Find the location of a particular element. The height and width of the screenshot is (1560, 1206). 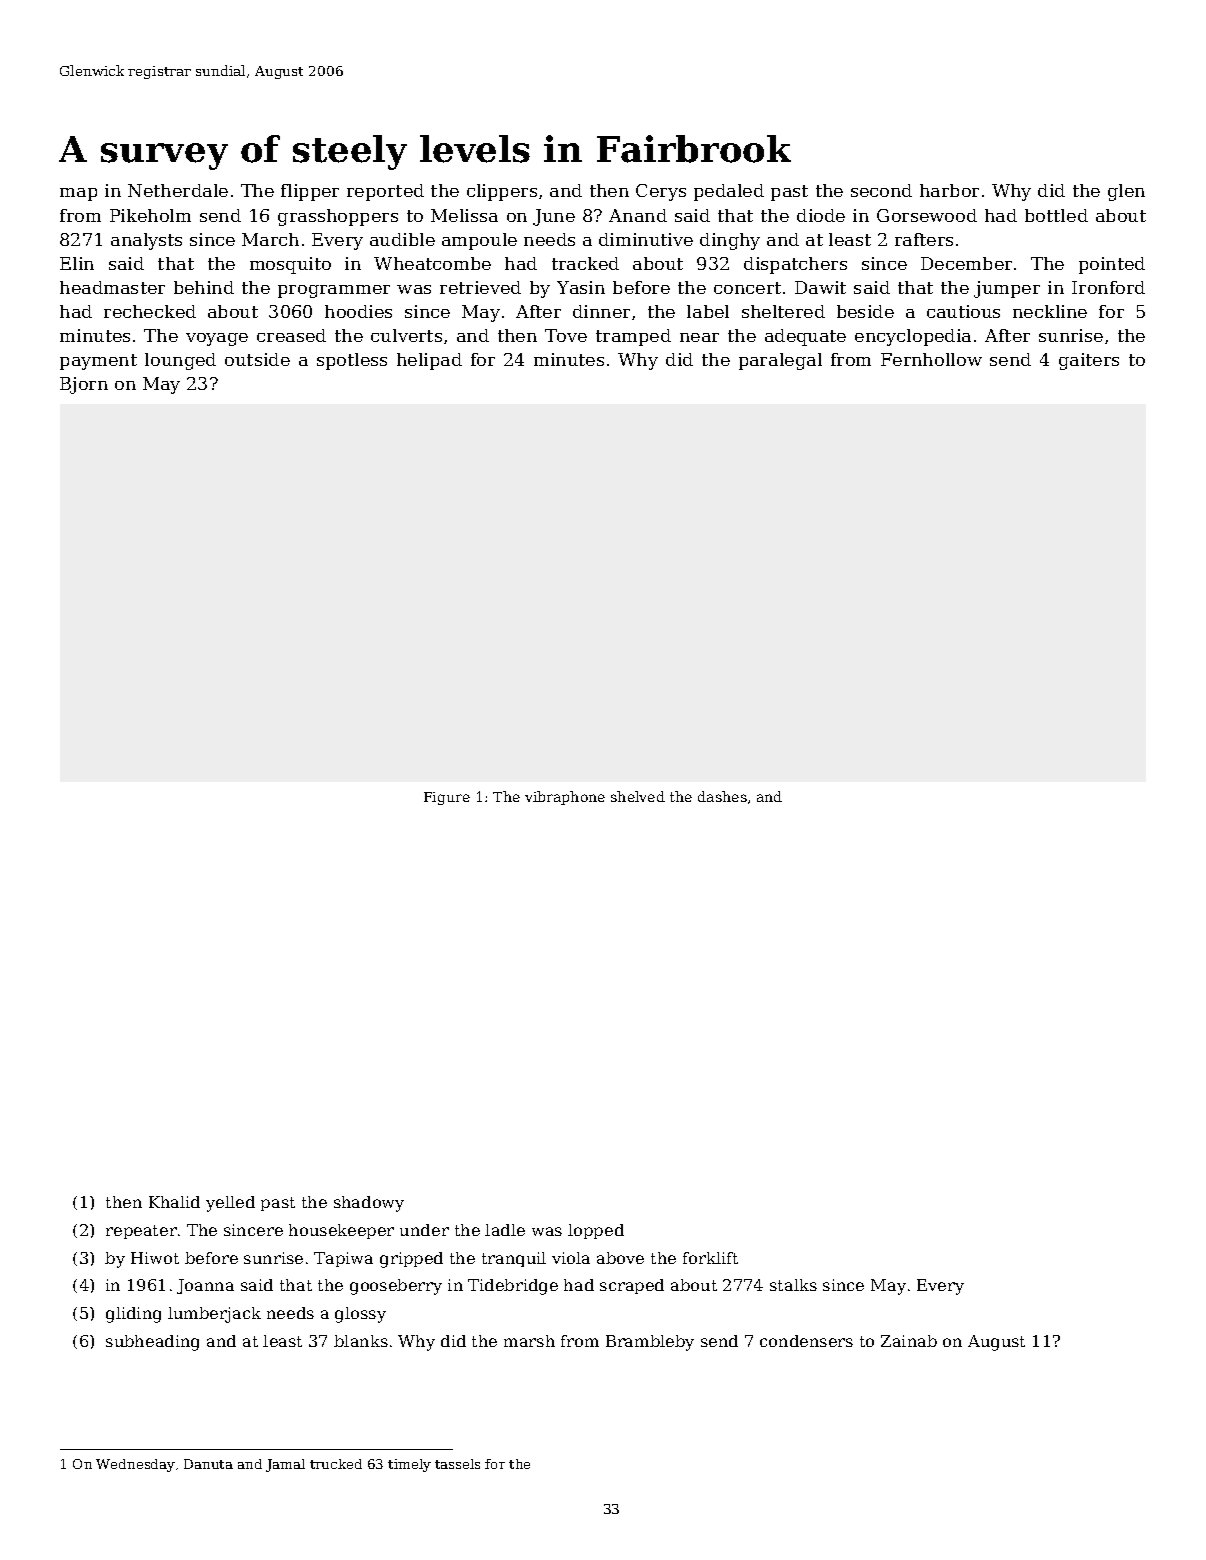

Figure is located at coordinates (447, 798).
